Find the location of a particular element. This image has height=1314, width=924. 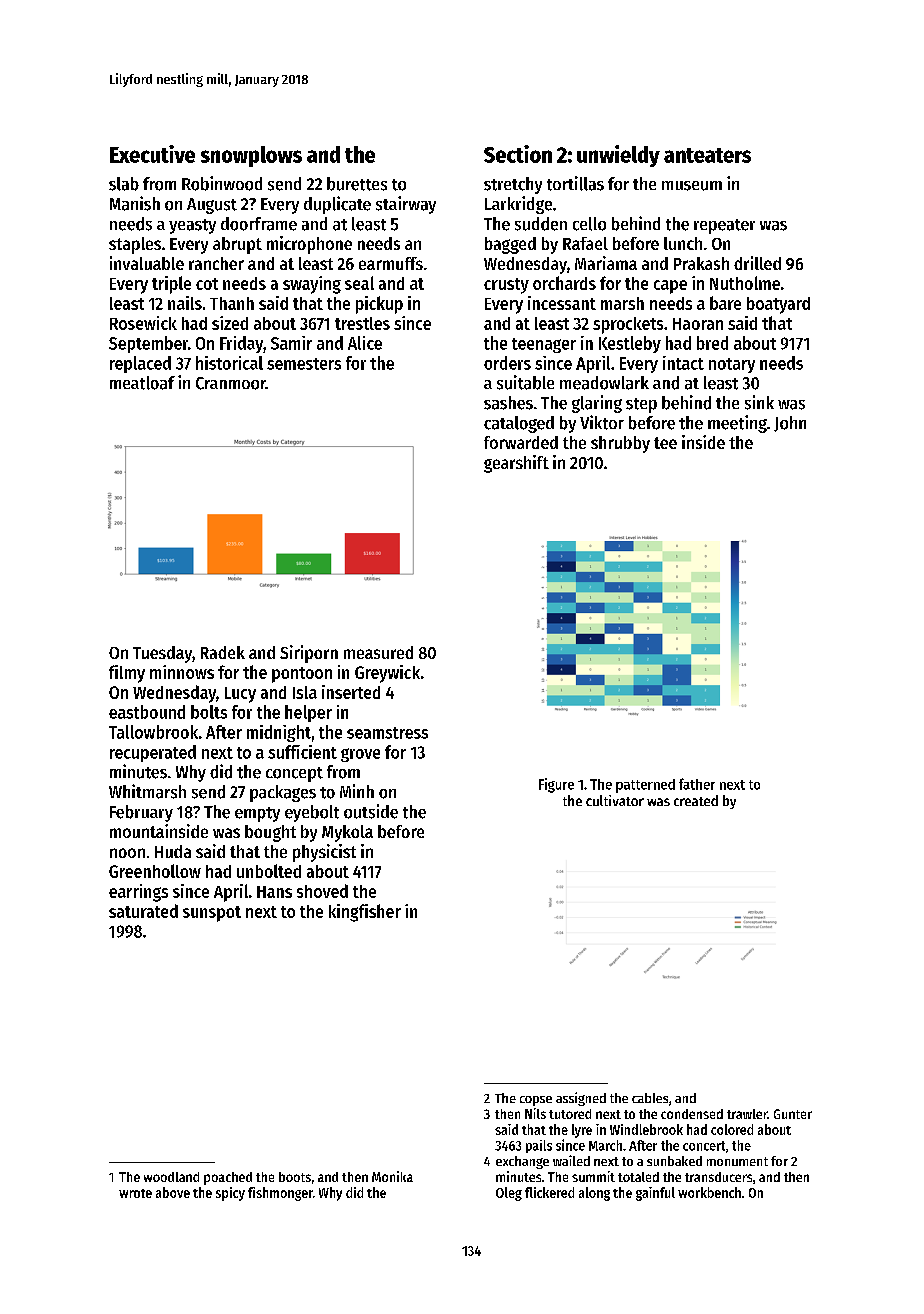

sunspot is located at coordinates (212, 914).
